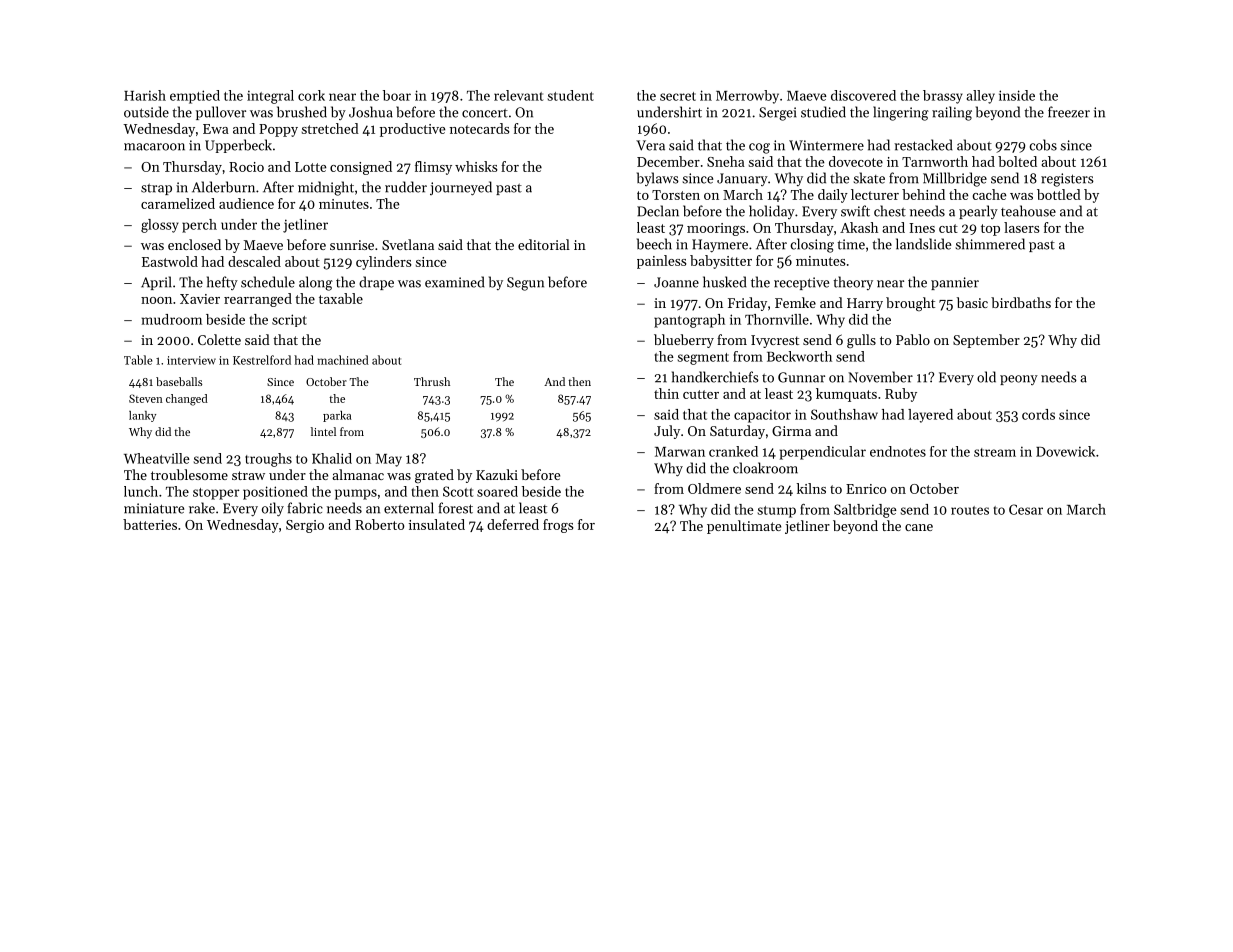 This screenshot has width=1233, height=952. What do you see at coordinates (330, 128) in the screenshot?
I see `stretched` at bounding box center [330, 128].
